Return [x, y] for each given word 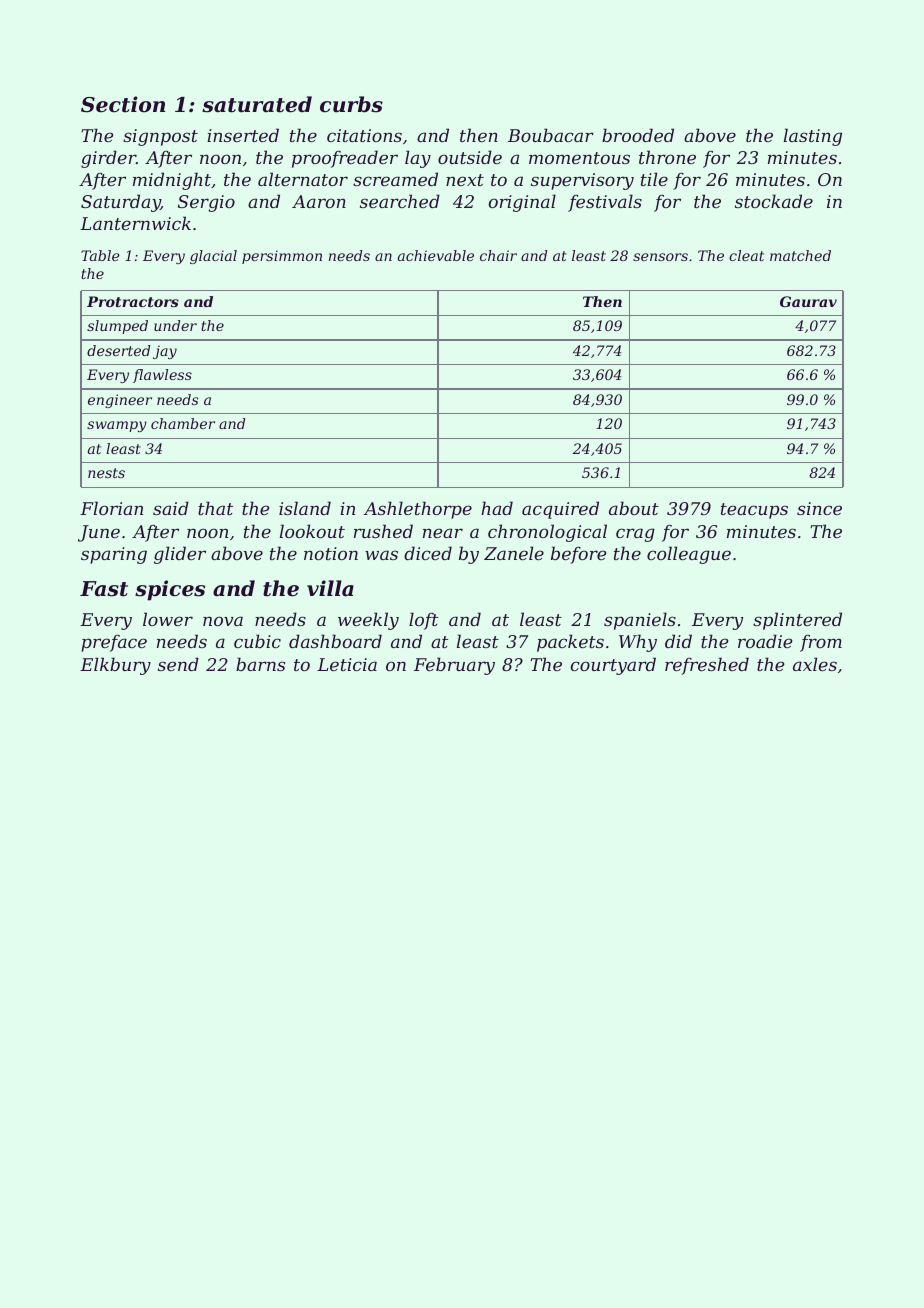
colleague [689, 555]
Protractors [133, 301]
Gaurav [808, 301]
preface [114, 643]
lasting [813, 137]
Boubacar [551, 135]
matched [800, 255]
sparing [114, 555]
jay [165, 352]
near [443, 533]
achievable [436, 255]
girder [108, 159]
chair [498, 255]
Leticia [347, 664]
